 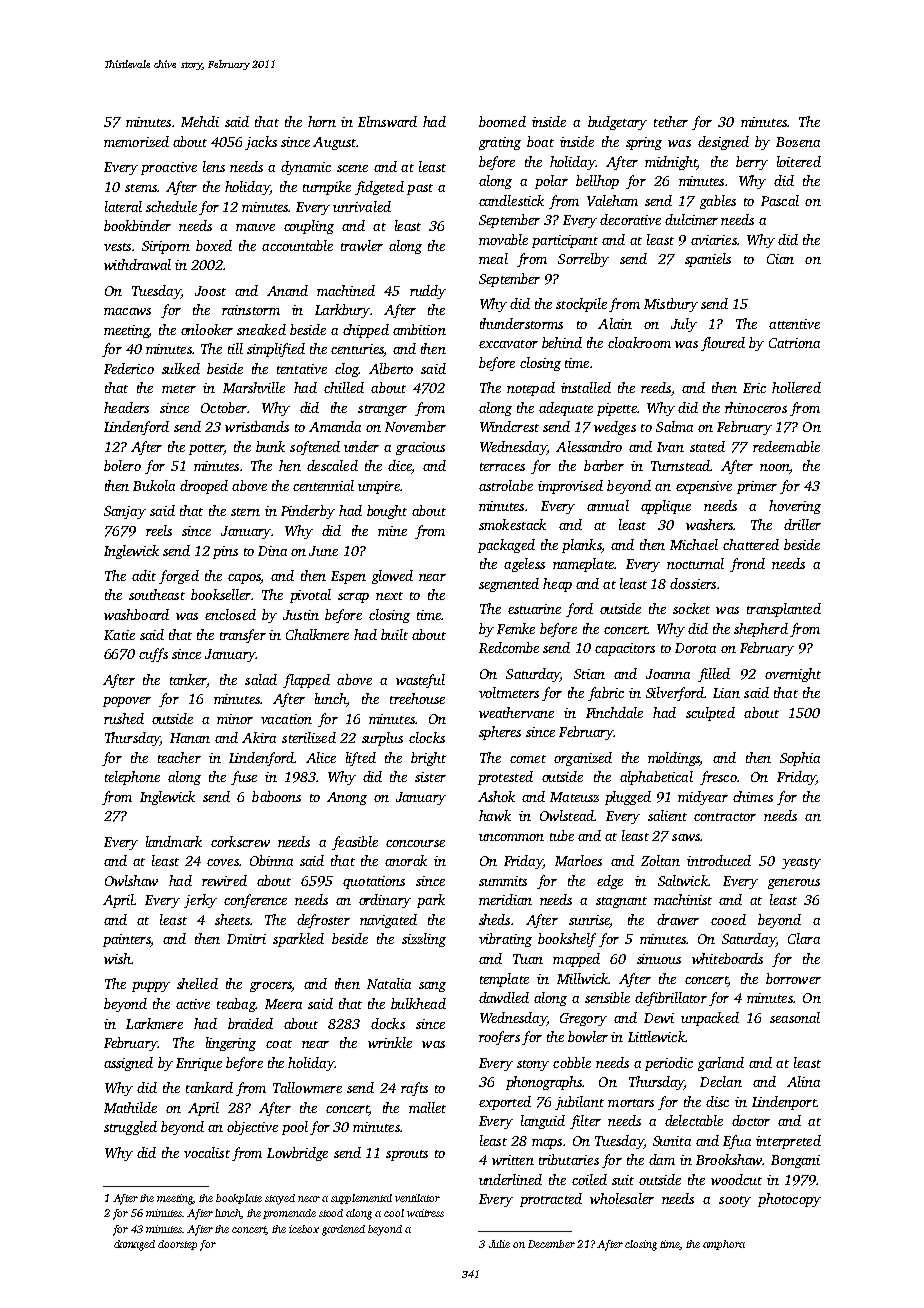 What do you see at coordinates (166, 247) in the page?
I see `Siriporn` at bounding box center [166, 247].
